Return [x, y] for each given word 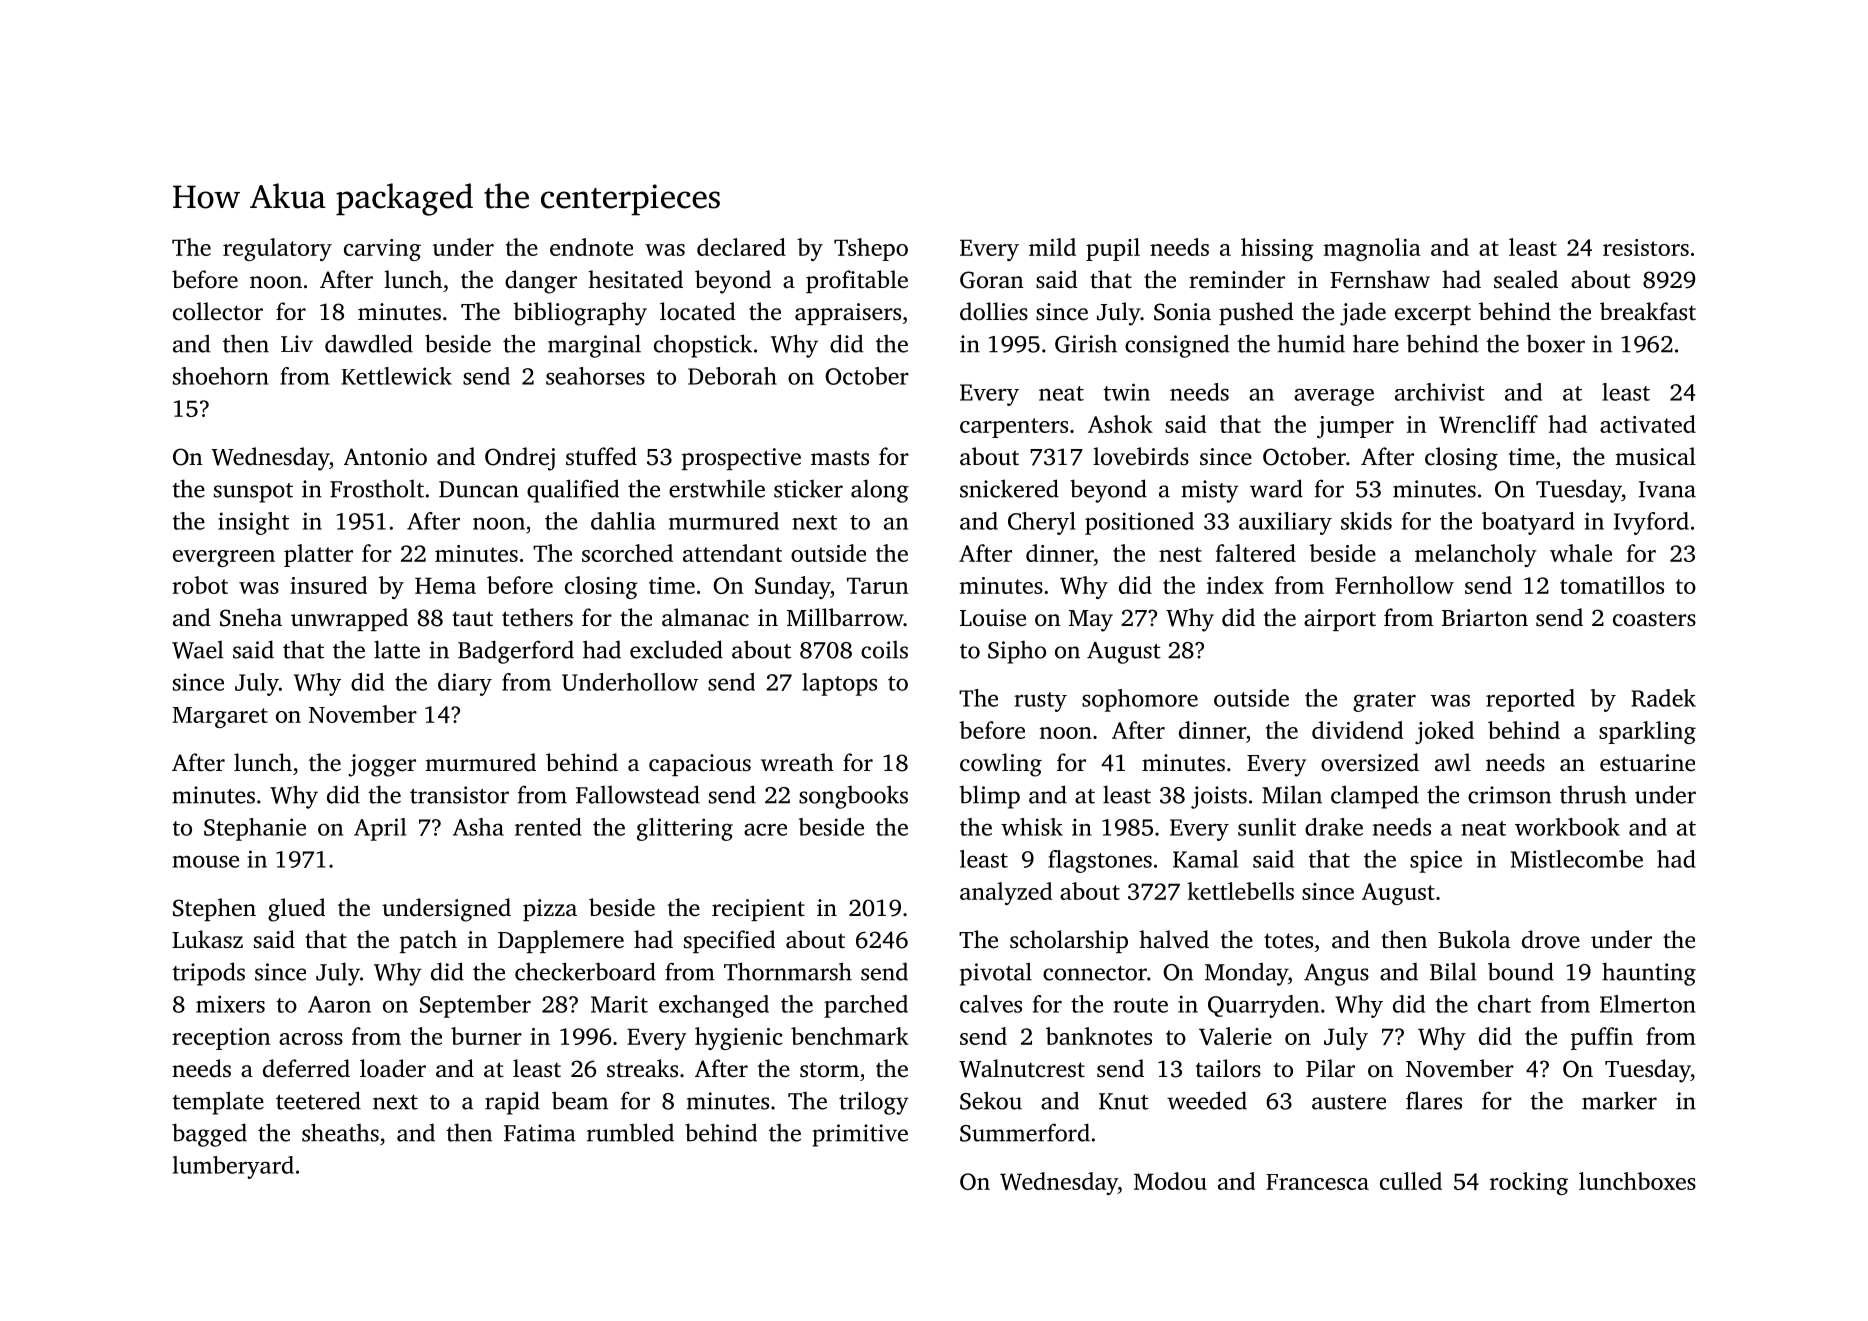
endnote [591, 247]
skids [1366, 521]
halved [1174, 939]
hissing [1277, 249]
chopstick [703, 346]
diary [465, 684]
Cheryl [1042, 523]
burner [486, 1036]
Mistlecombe [1577, 859]
